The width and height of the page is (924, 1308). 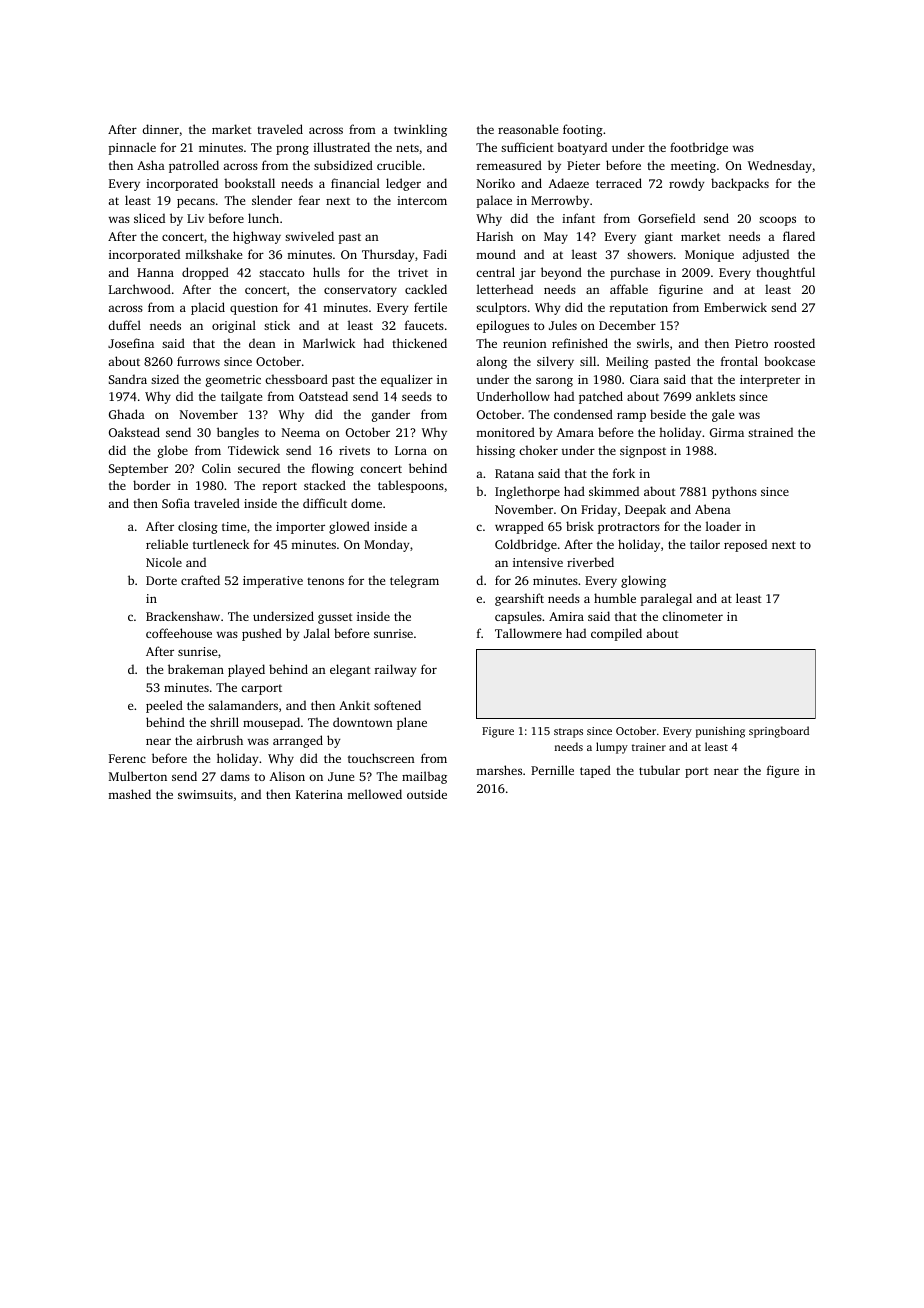 What do you see at coordinates (262, 634) in the page?
I see `pushed` at bounding box center [262, 634].
